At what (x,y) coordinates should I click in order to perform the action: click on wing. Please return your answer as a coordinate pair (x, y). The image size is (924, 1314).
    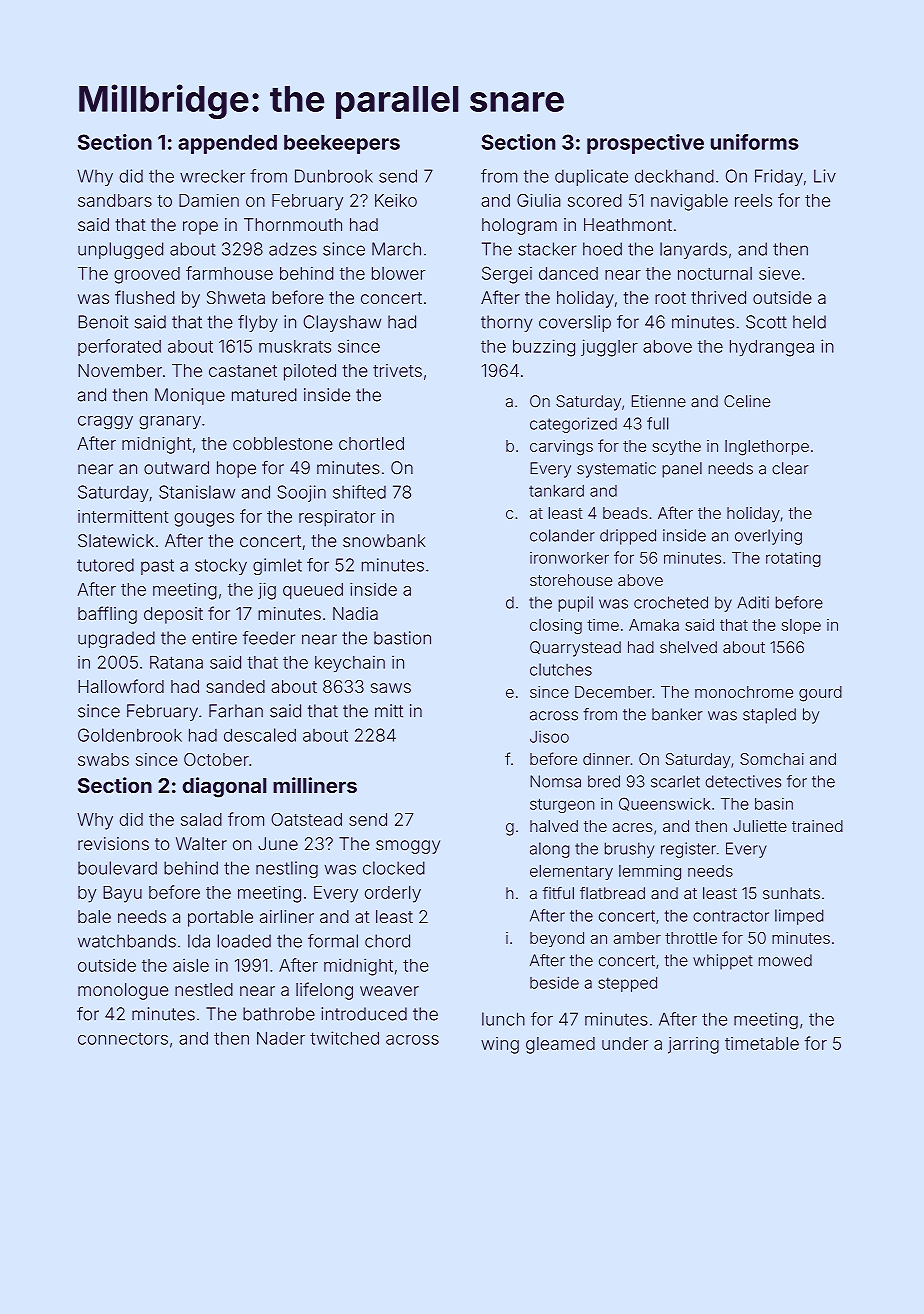
    Looking at the image, I should click on (500, 1045).
